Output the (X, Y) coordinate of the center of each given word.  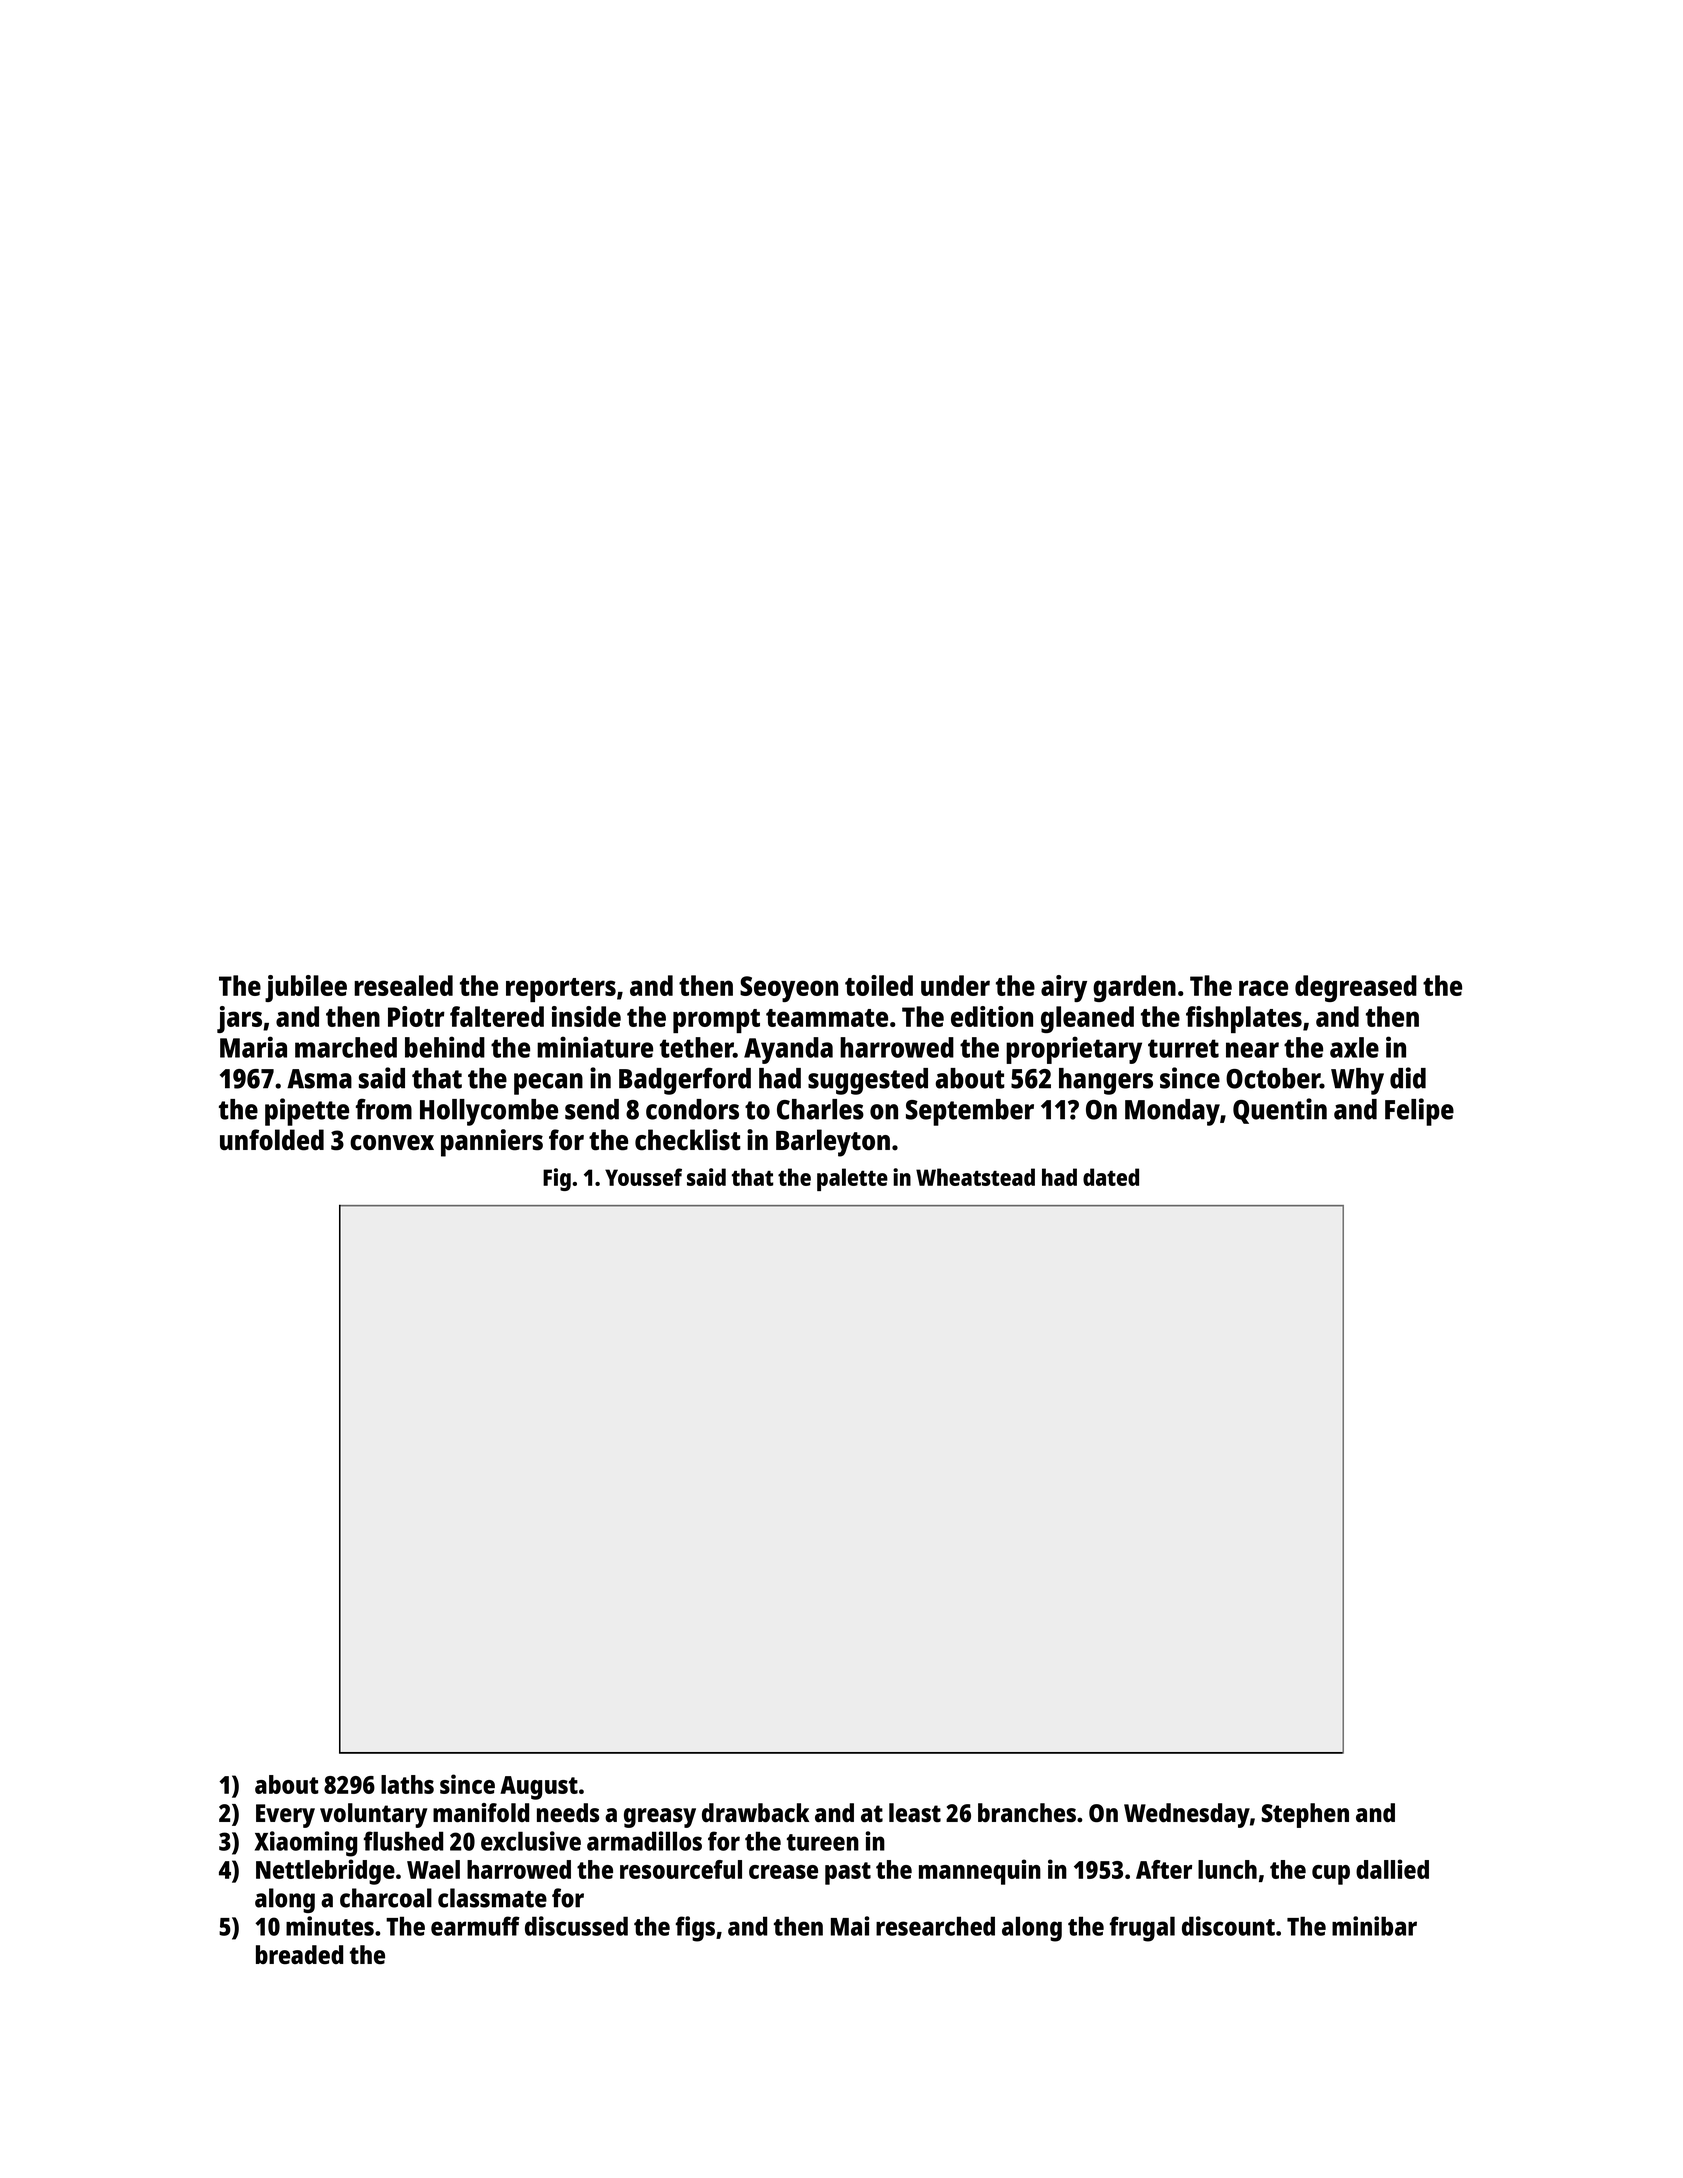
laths (407, 1784)
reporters (561, 990)
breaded (299, 1954)
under (955, 985)
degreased (1356, 988)
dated (1111, 1177)
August (539, 1788)
